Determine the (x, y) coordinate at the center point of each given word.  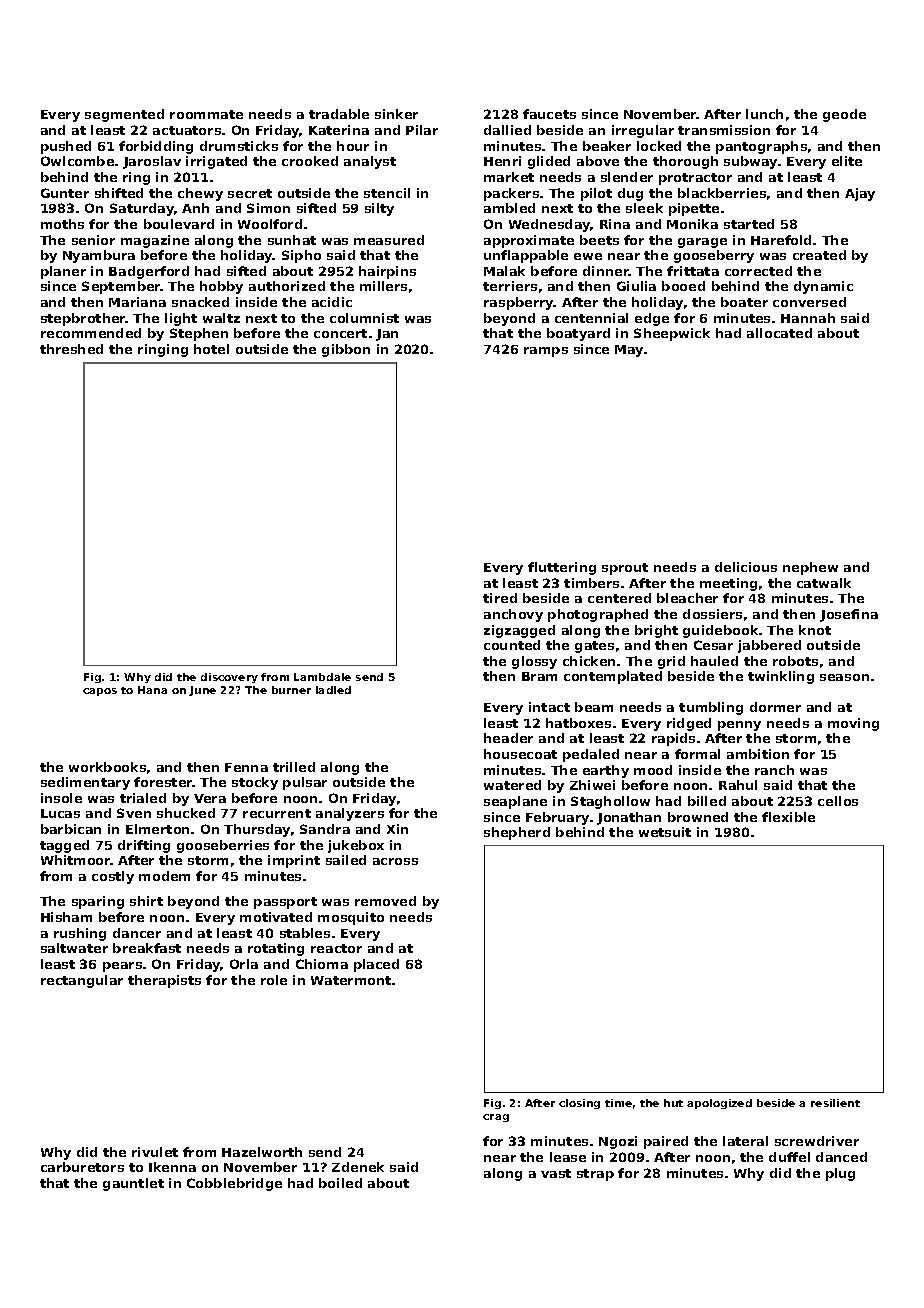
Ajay (860, 194)
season (844, 677)
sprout (625, 569)
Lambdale (322, 677)
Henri (502, 161)
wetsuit (665, 832)
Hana (152, 690)
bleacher (687, 598)
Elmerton (157, 829)
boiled (340, 1183)
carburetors (82, 1167)
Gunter (65, 193)
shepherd (517, 833)
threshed (71, 349)
